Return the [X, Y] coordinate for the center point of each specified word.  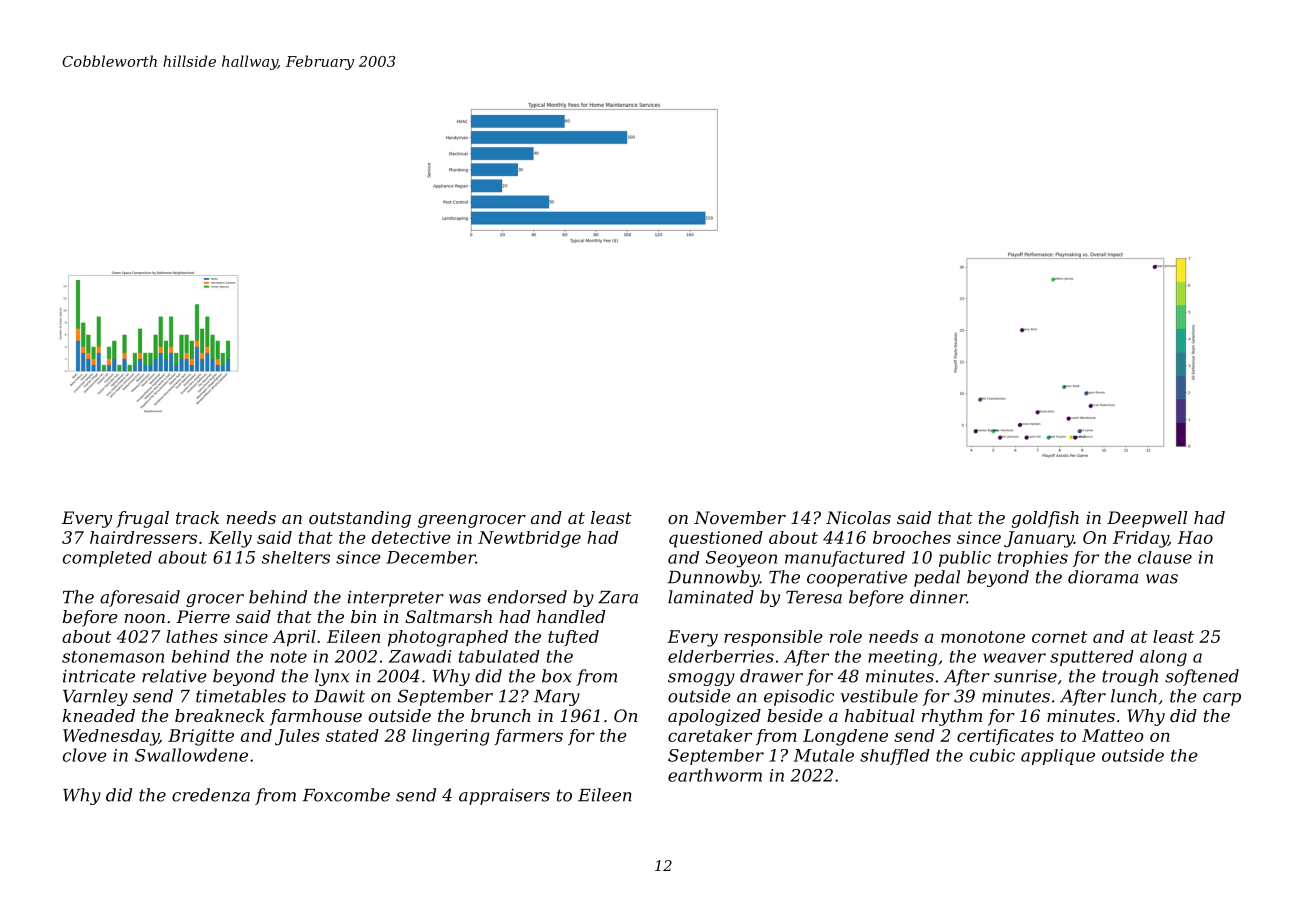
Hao [1195, 537]
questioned [716, 539]
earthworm [715, 775]
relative [174, 676]
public [965, 559]
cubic [992, 755]
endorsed [527, 597]
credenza [211, 795]
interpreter [396, 598]
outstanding [360, 519]
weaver [1014, 658]
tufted [573, 638]
